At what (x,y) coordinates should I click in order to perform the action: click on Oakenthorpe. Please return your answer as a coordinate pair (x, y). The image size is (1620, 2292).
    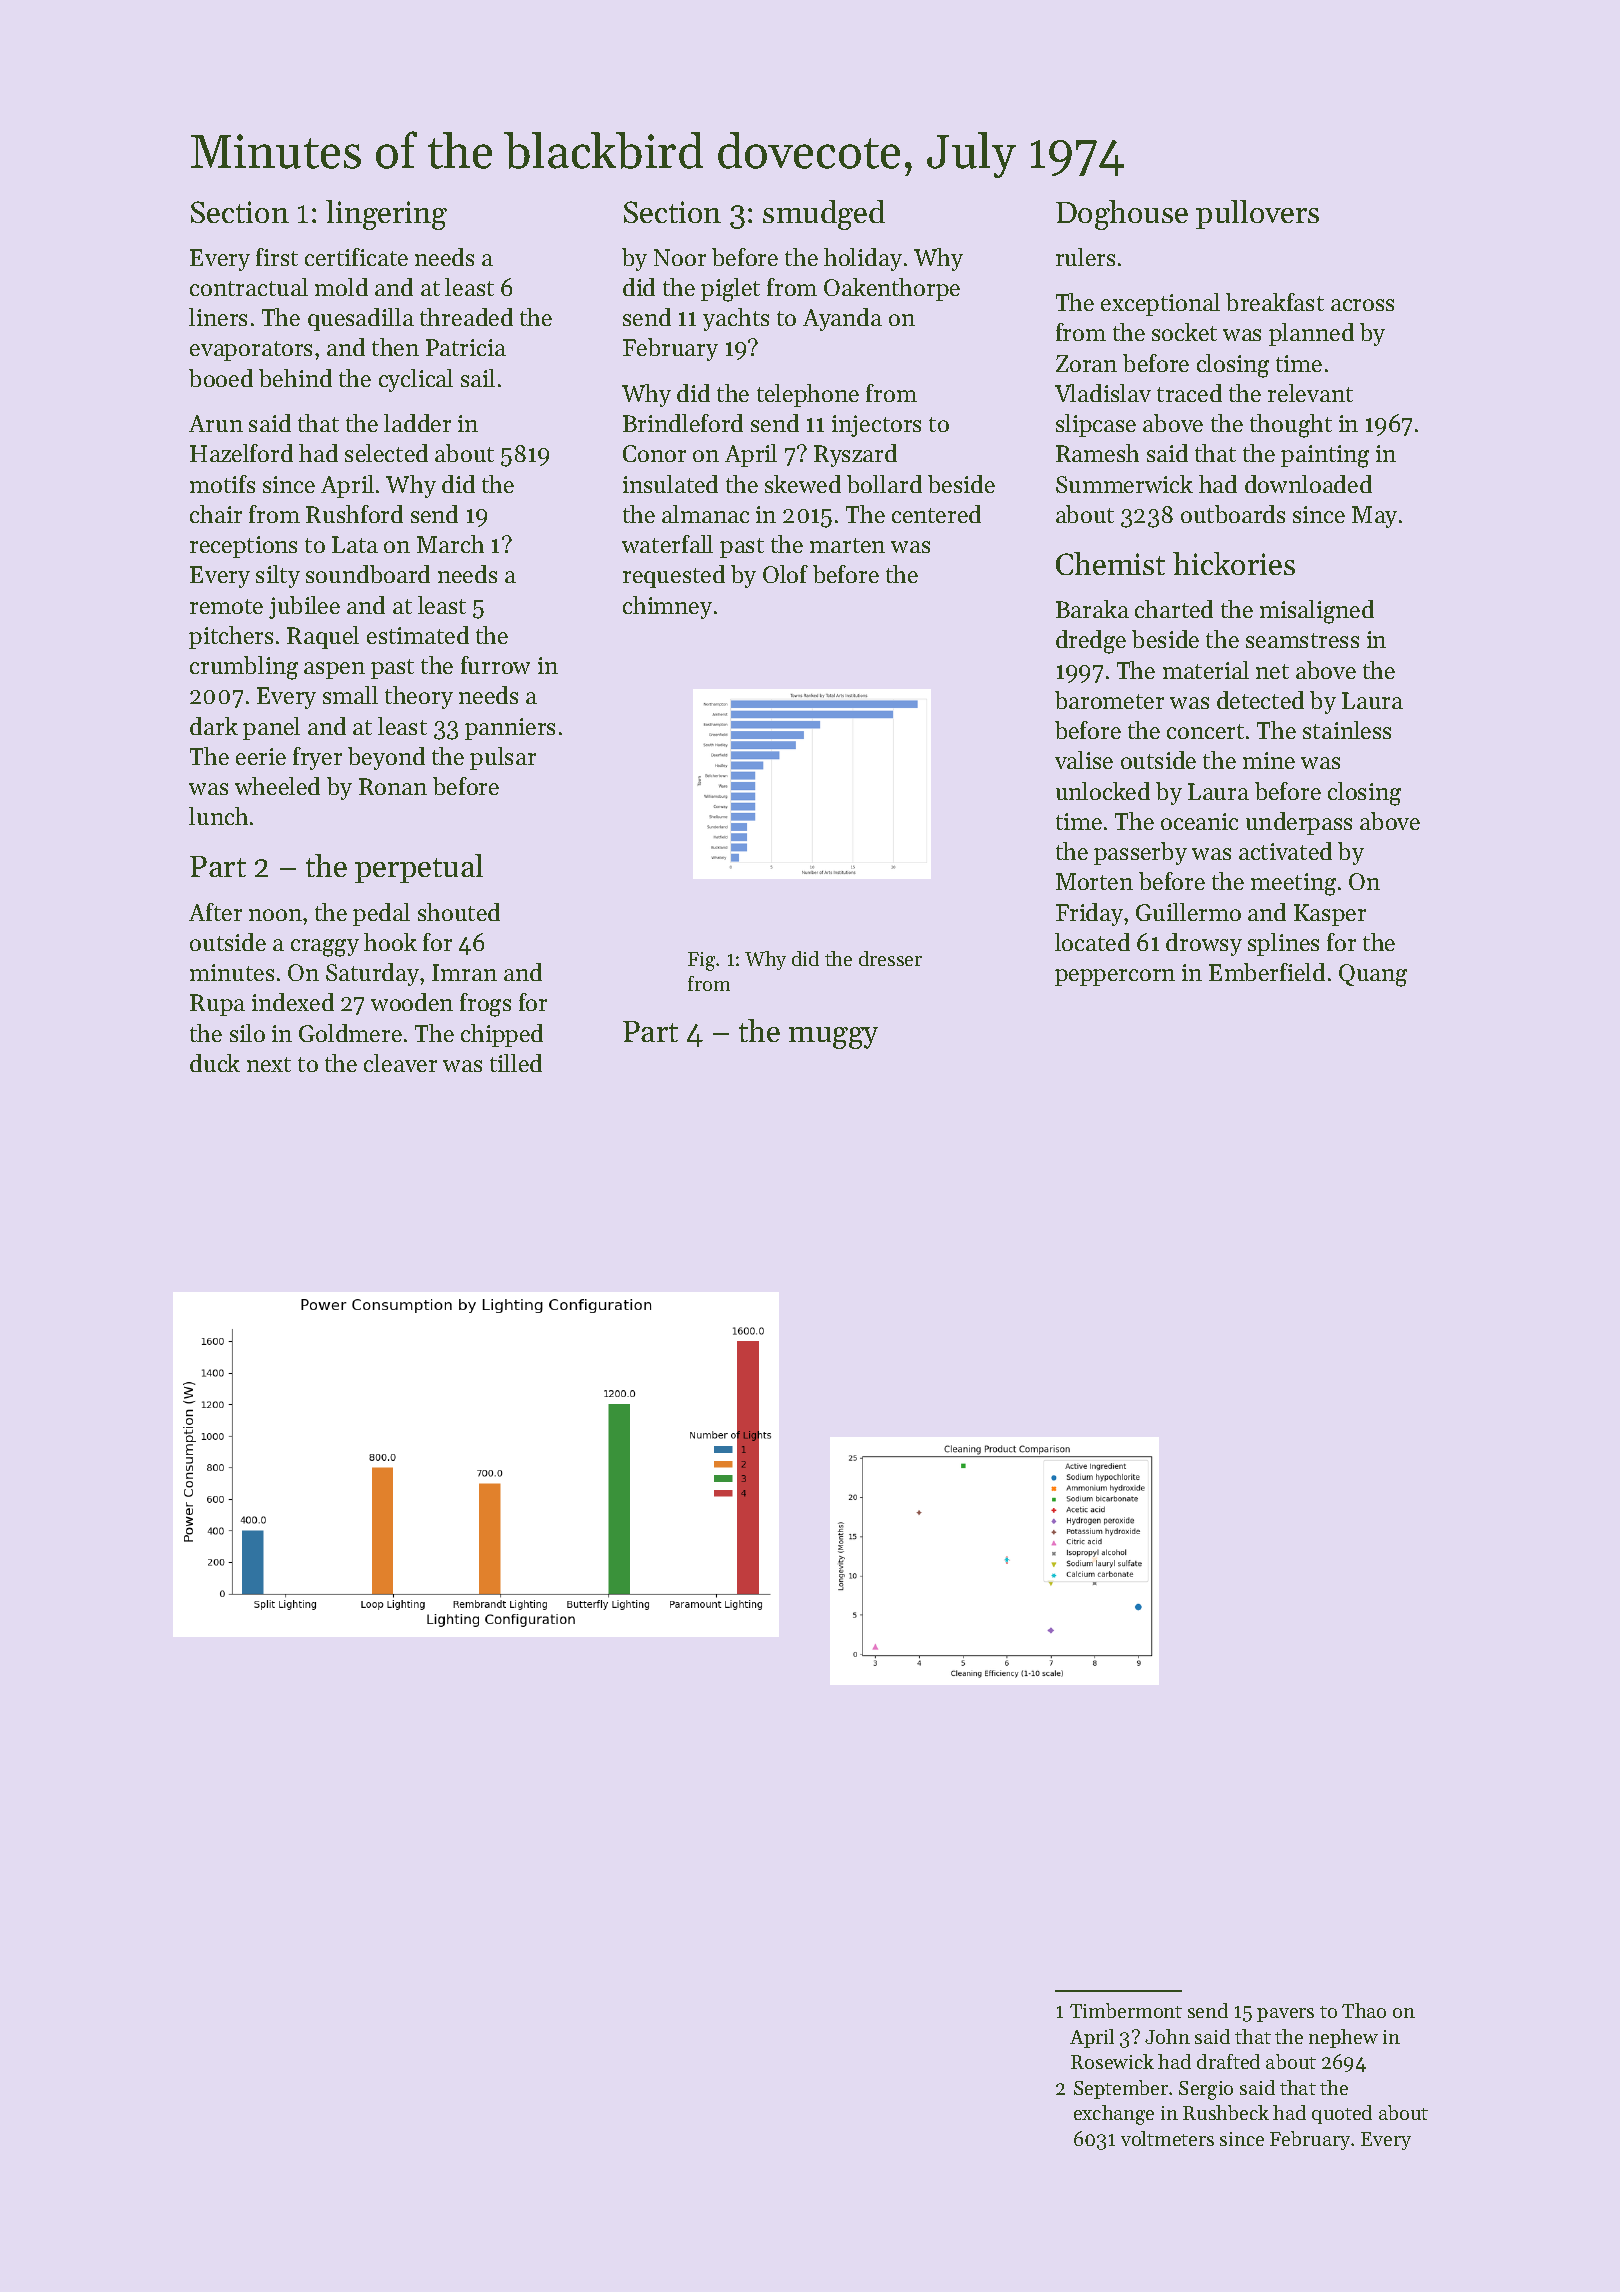
    Looking at the image, I should click on (892, 289).
